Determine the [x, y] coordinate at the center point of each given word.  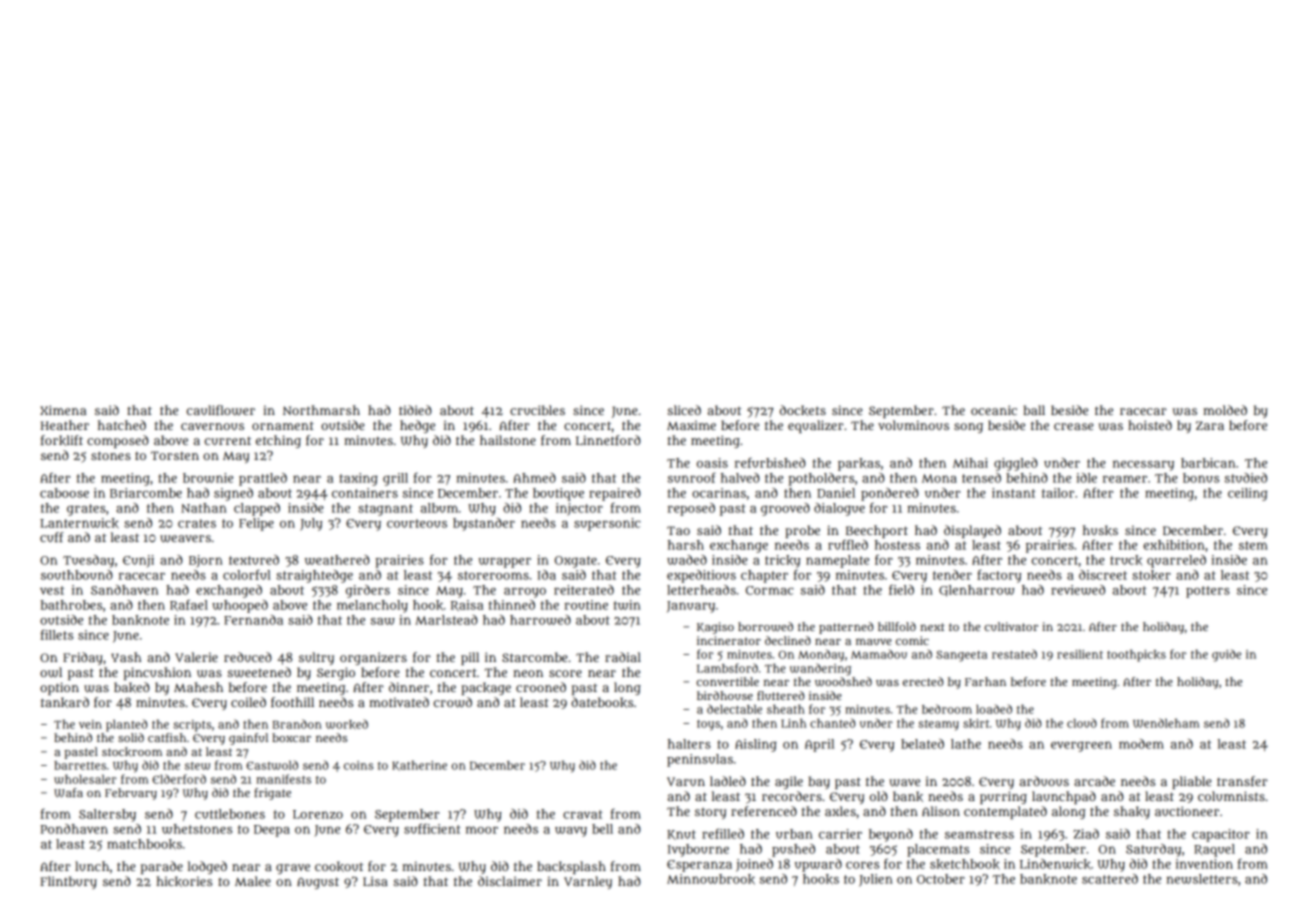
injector [579, 509]
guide [1226, 655]
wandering [820, 669]
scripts [192, 726]
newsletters [1202, 879]
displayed [972, 531]
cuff [52, 537]
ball [1034, 410]
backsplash [571, 867]
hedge [417, 426]
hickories [184, 881]
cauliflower [221, 410]
